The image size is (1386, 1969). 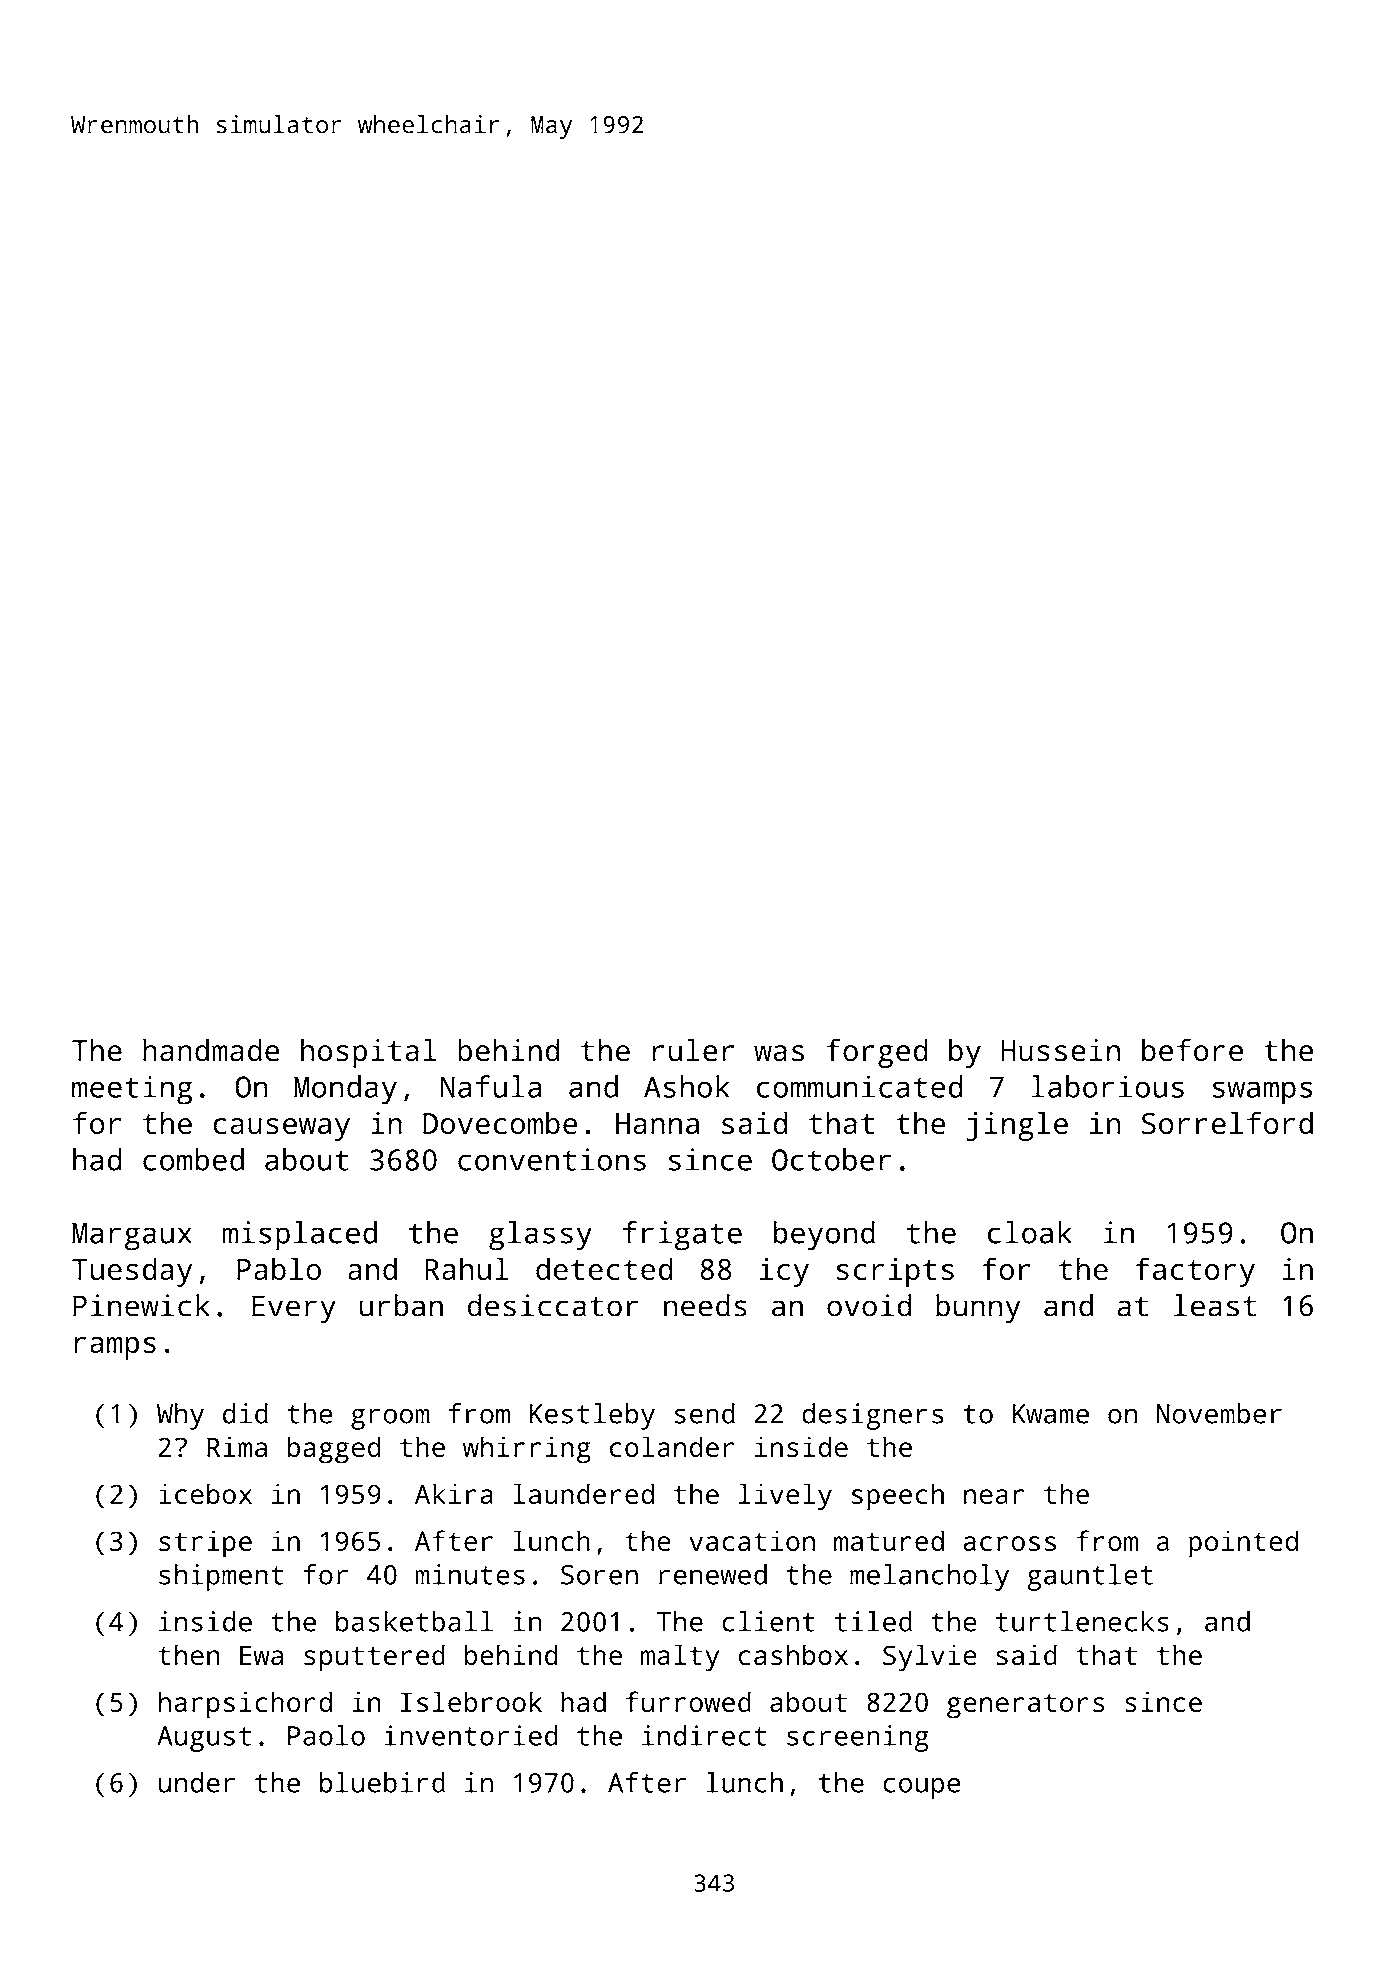 What do you see at coordinates (204, 1739) in the screenshot?
I see `August` at bounding box center [204, 1739].
